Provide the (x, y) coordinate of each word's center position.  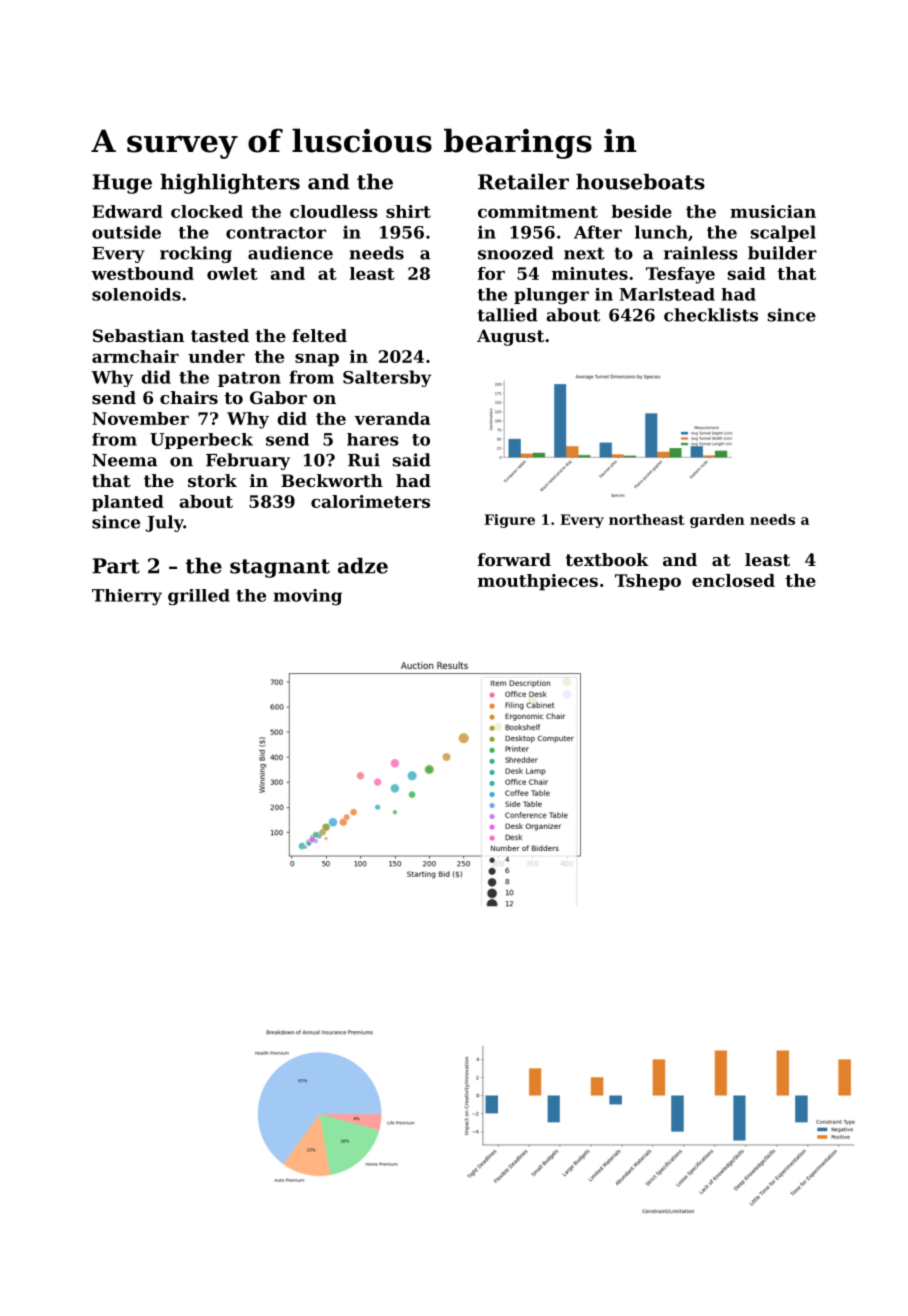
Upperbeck (201, 441)
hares (373, 439)
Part (116, 566)
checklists (711, 315)
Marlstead (667, 294)
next (584, 253)
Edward (127, 211)
